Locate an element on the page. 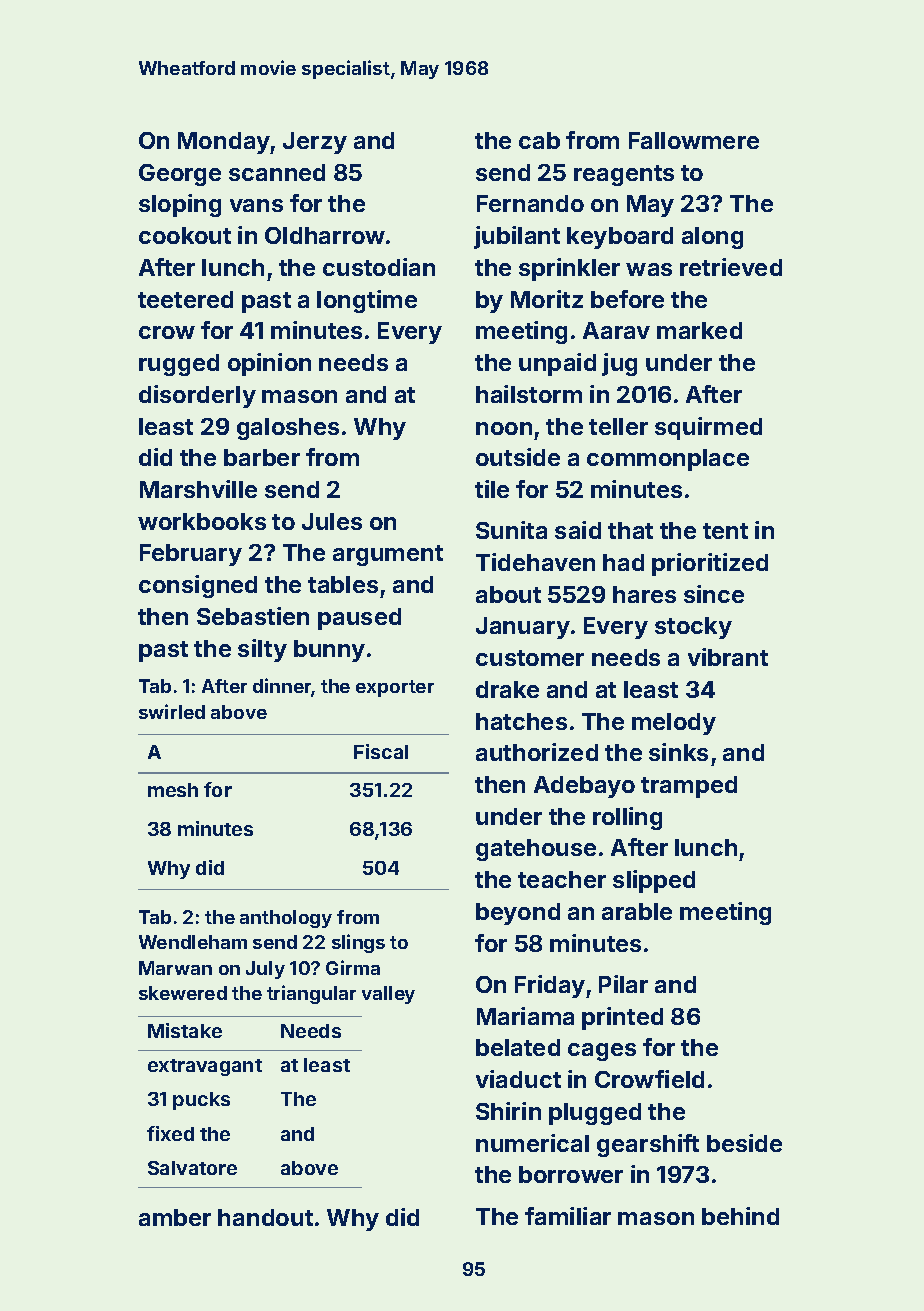  tramped is located at coordinates (689, 787).
